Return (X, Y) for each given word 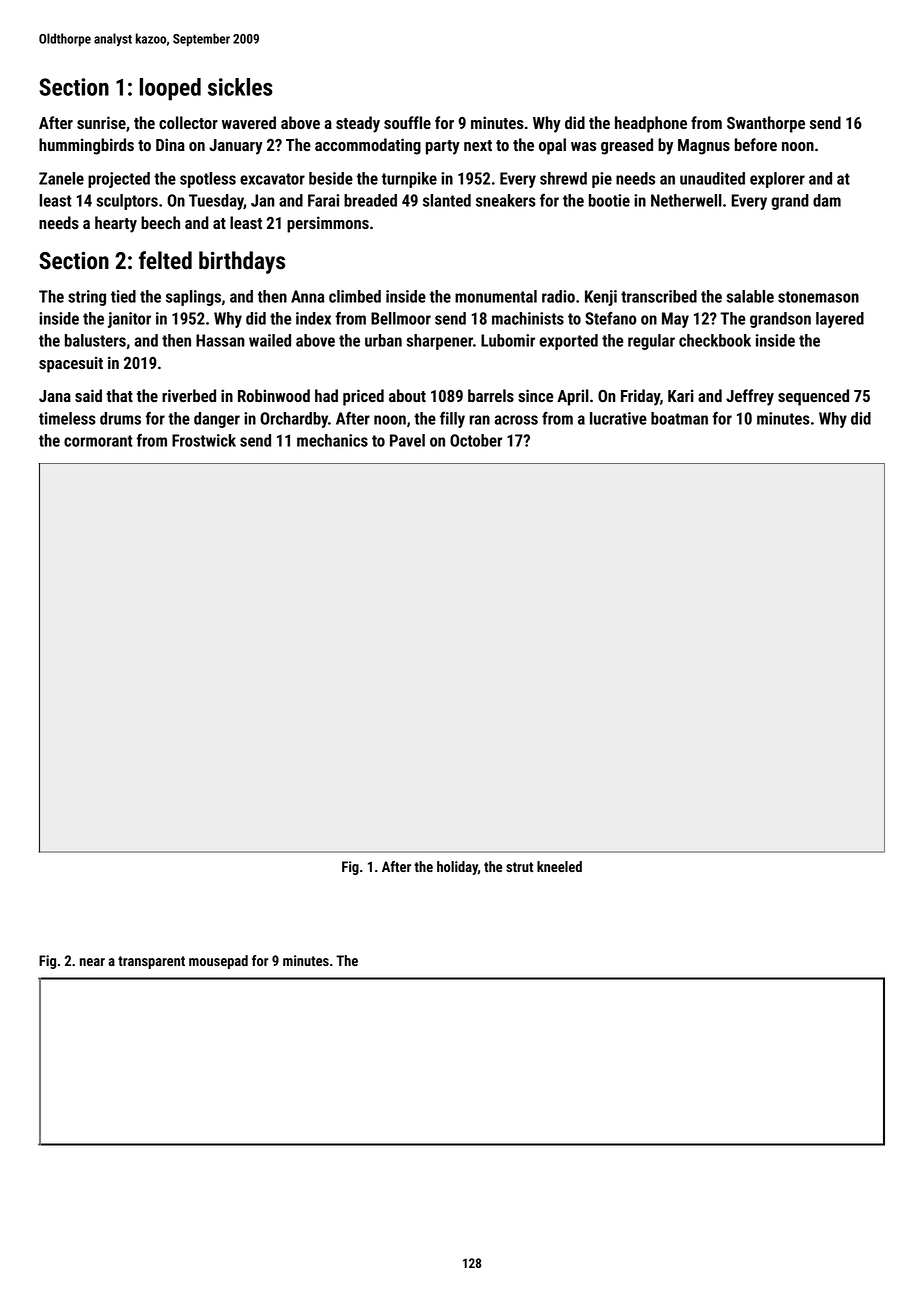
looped (170, 89)
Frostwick (204, 440)
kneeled (559, 866)
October (476, 440)
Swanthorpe (766, 124)
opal (552, 146)
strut (519, 867)
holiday (457, 868)
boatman (679, 418)
